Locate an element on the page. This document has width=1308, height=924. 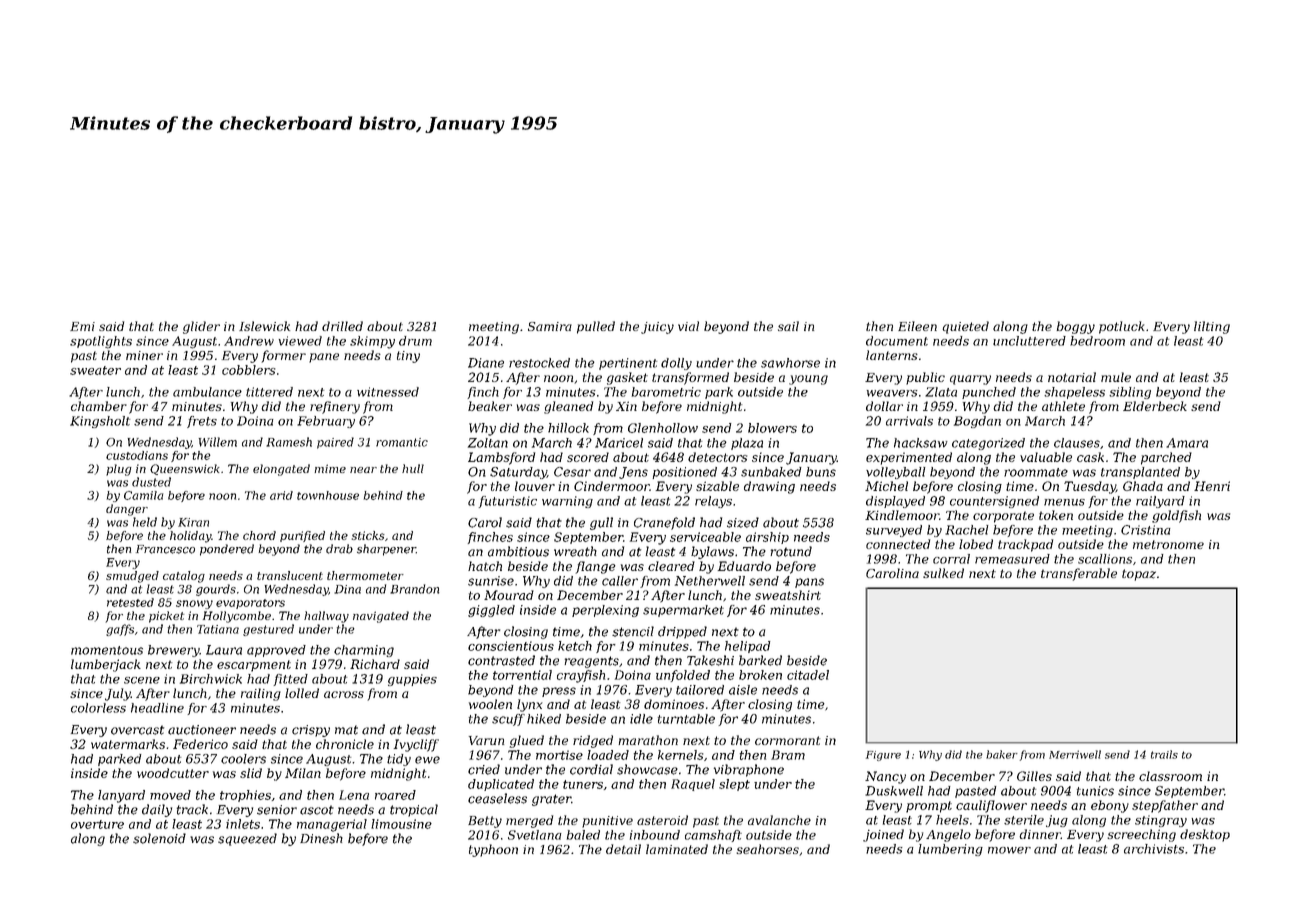
sunbaked is located at coordinates (771, 472).
